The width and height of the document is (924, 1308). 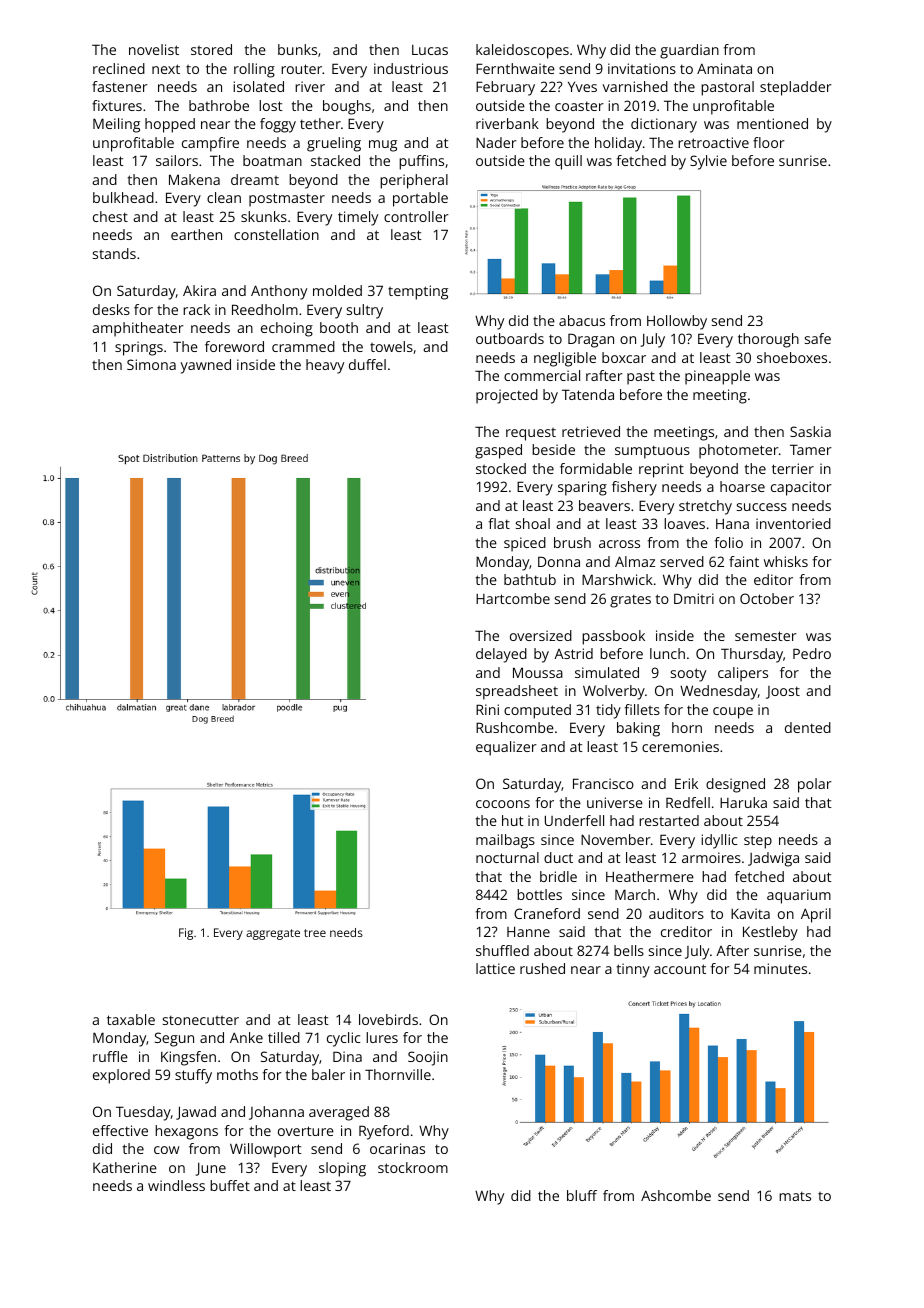 I want to click on sumptuous, so click(x=652, y=452).
